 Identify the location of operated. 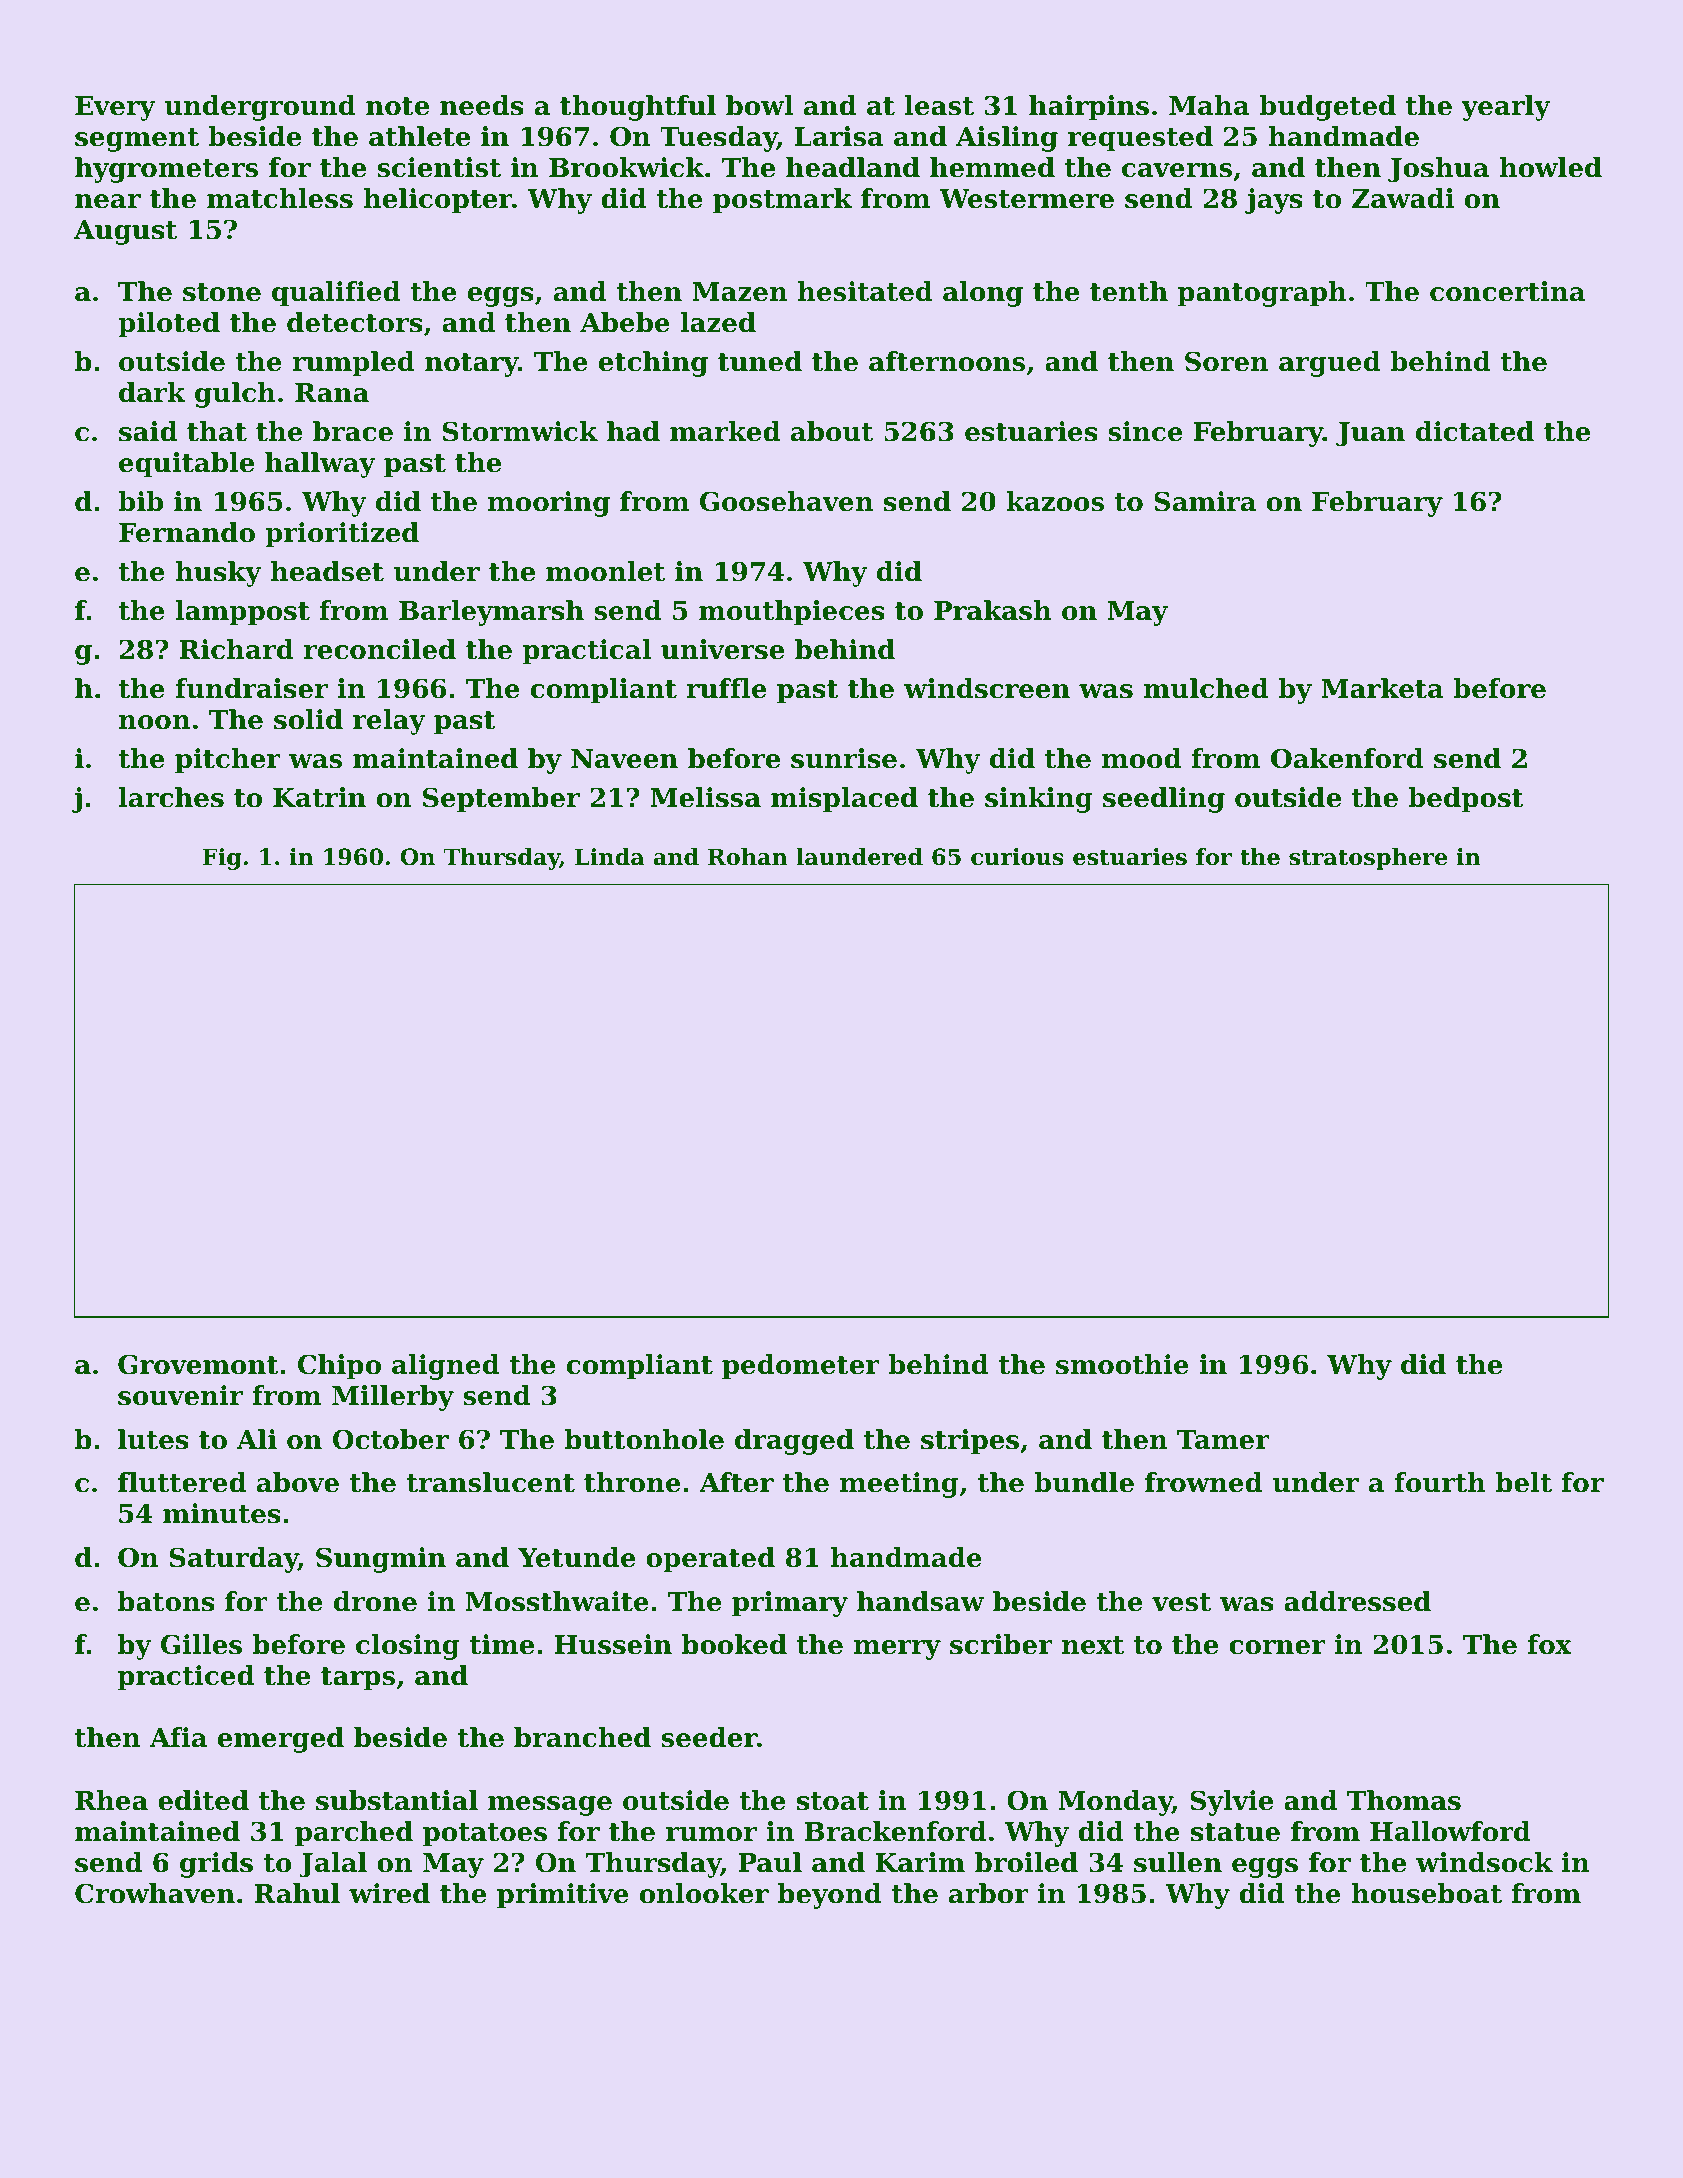
(710, 1560).
